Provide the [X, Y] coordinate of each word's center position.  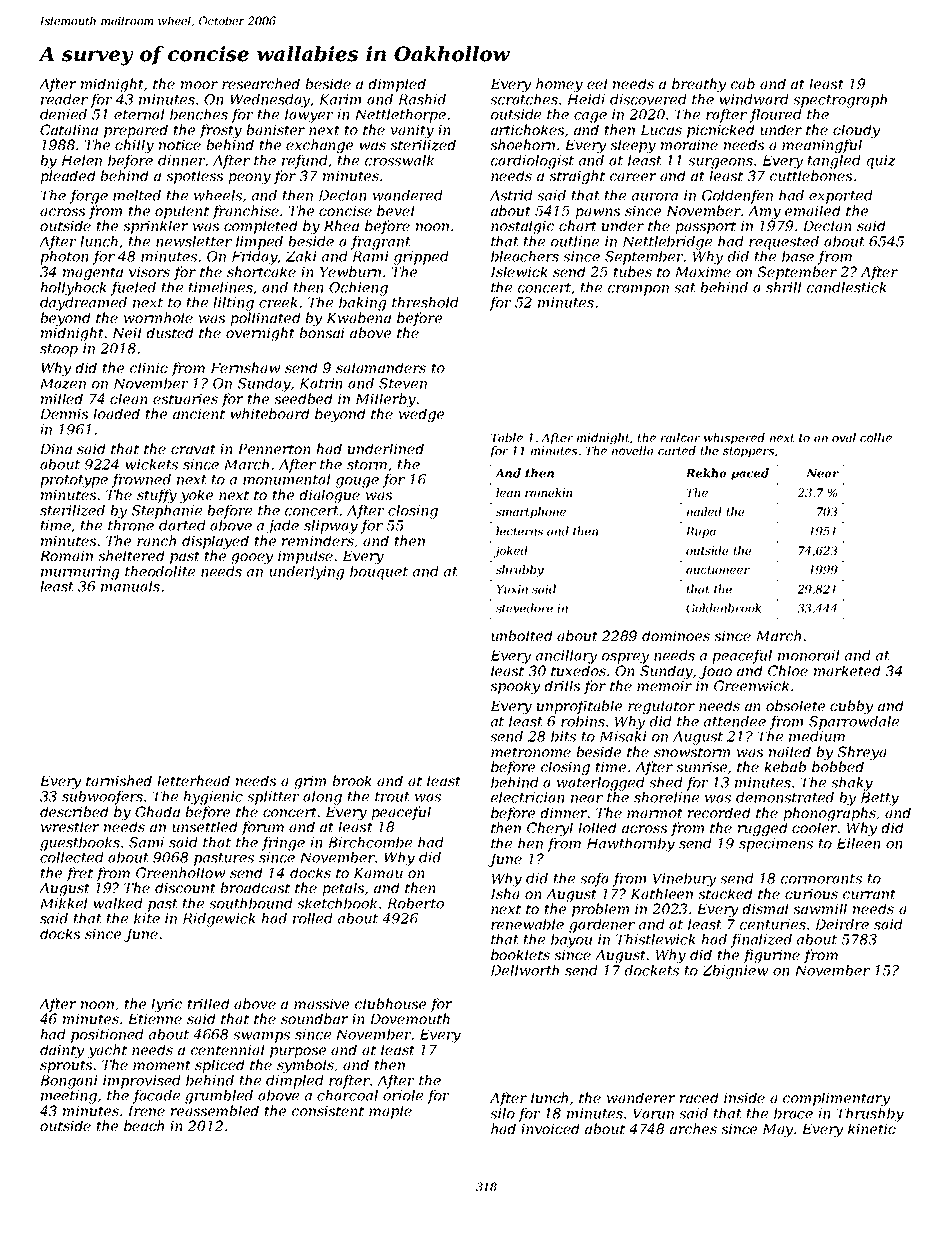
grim [310, 782]
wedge [421, 415]
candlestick [846, 287]
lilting [233, 304]
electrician [528, 797]
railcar [680, 437]
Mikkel [64, 903]
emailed [812, 210]
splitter [273, 798]
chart [578, 225]
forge [89, 197]
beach [144, 1125]
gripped [421, 258]
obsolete [795, 705]
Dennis [64, 413]
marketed [847, 670]
